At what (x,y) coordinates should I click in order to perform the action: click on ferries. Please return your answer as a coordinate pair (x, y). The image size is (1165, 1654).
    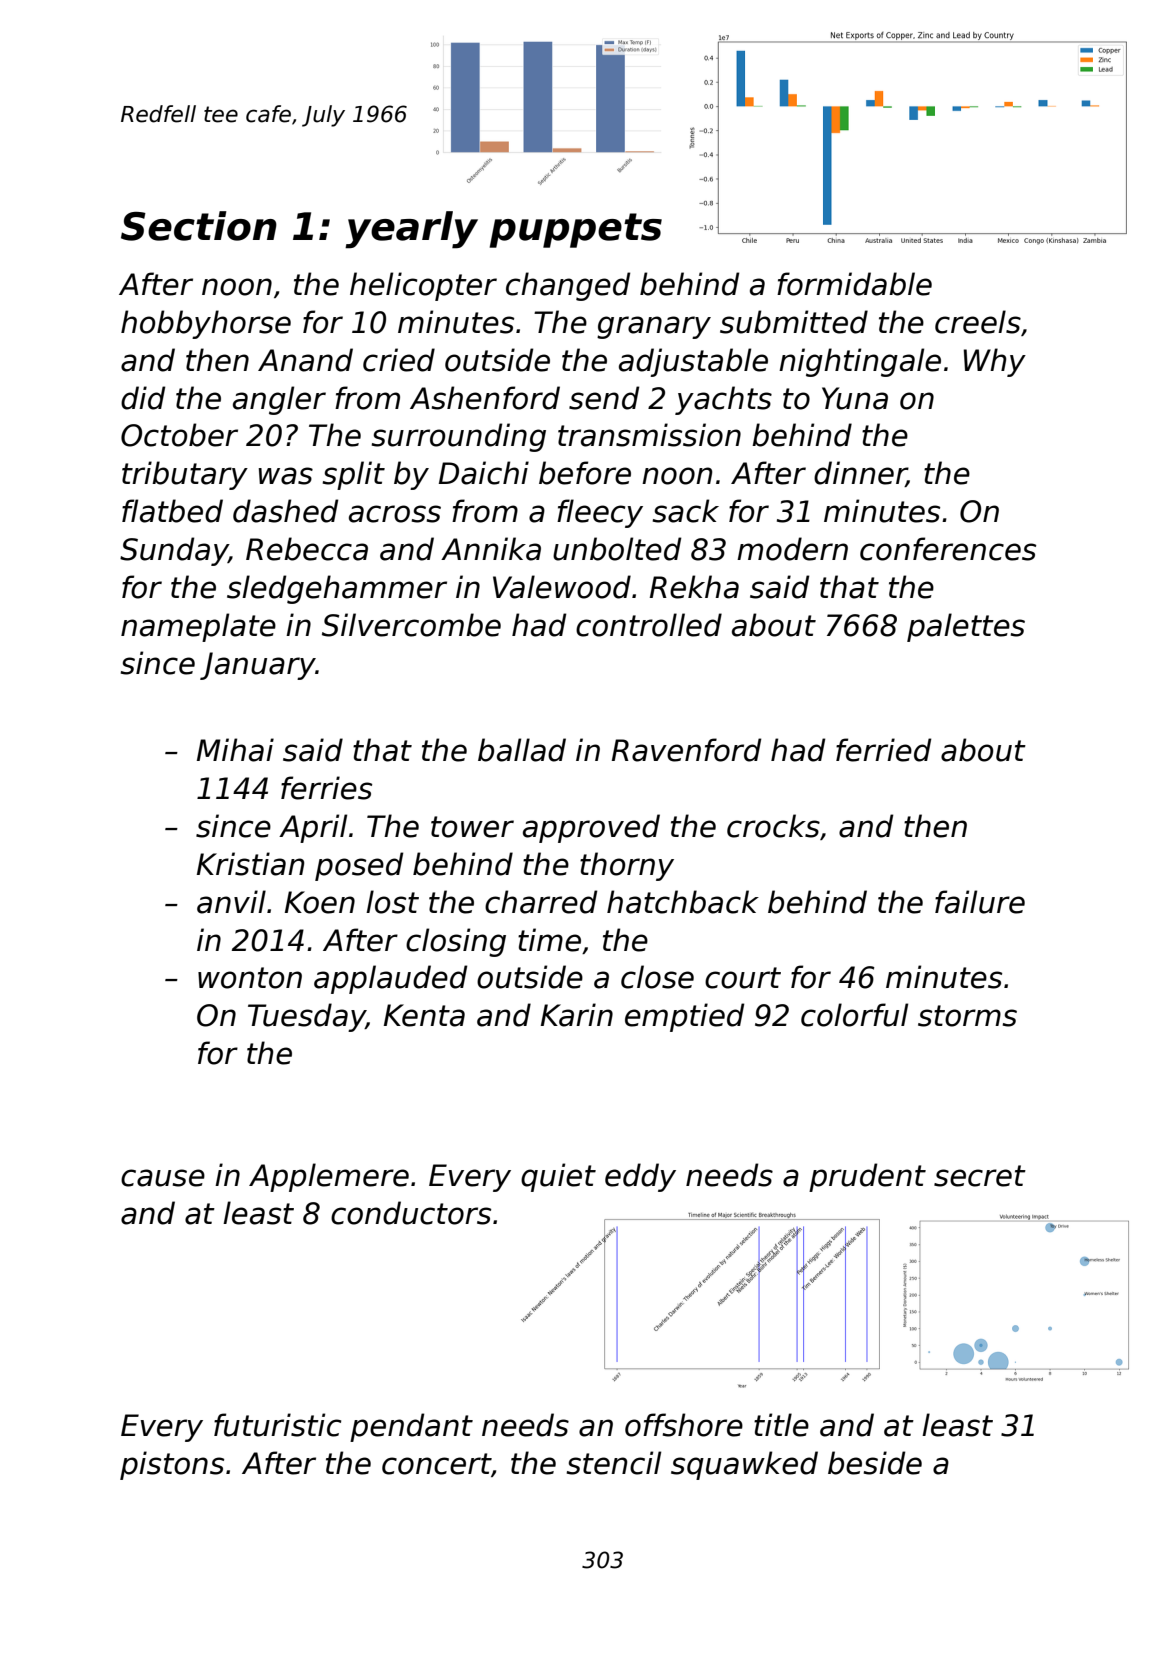
    Looking at the image, I should click on (326, 788).
